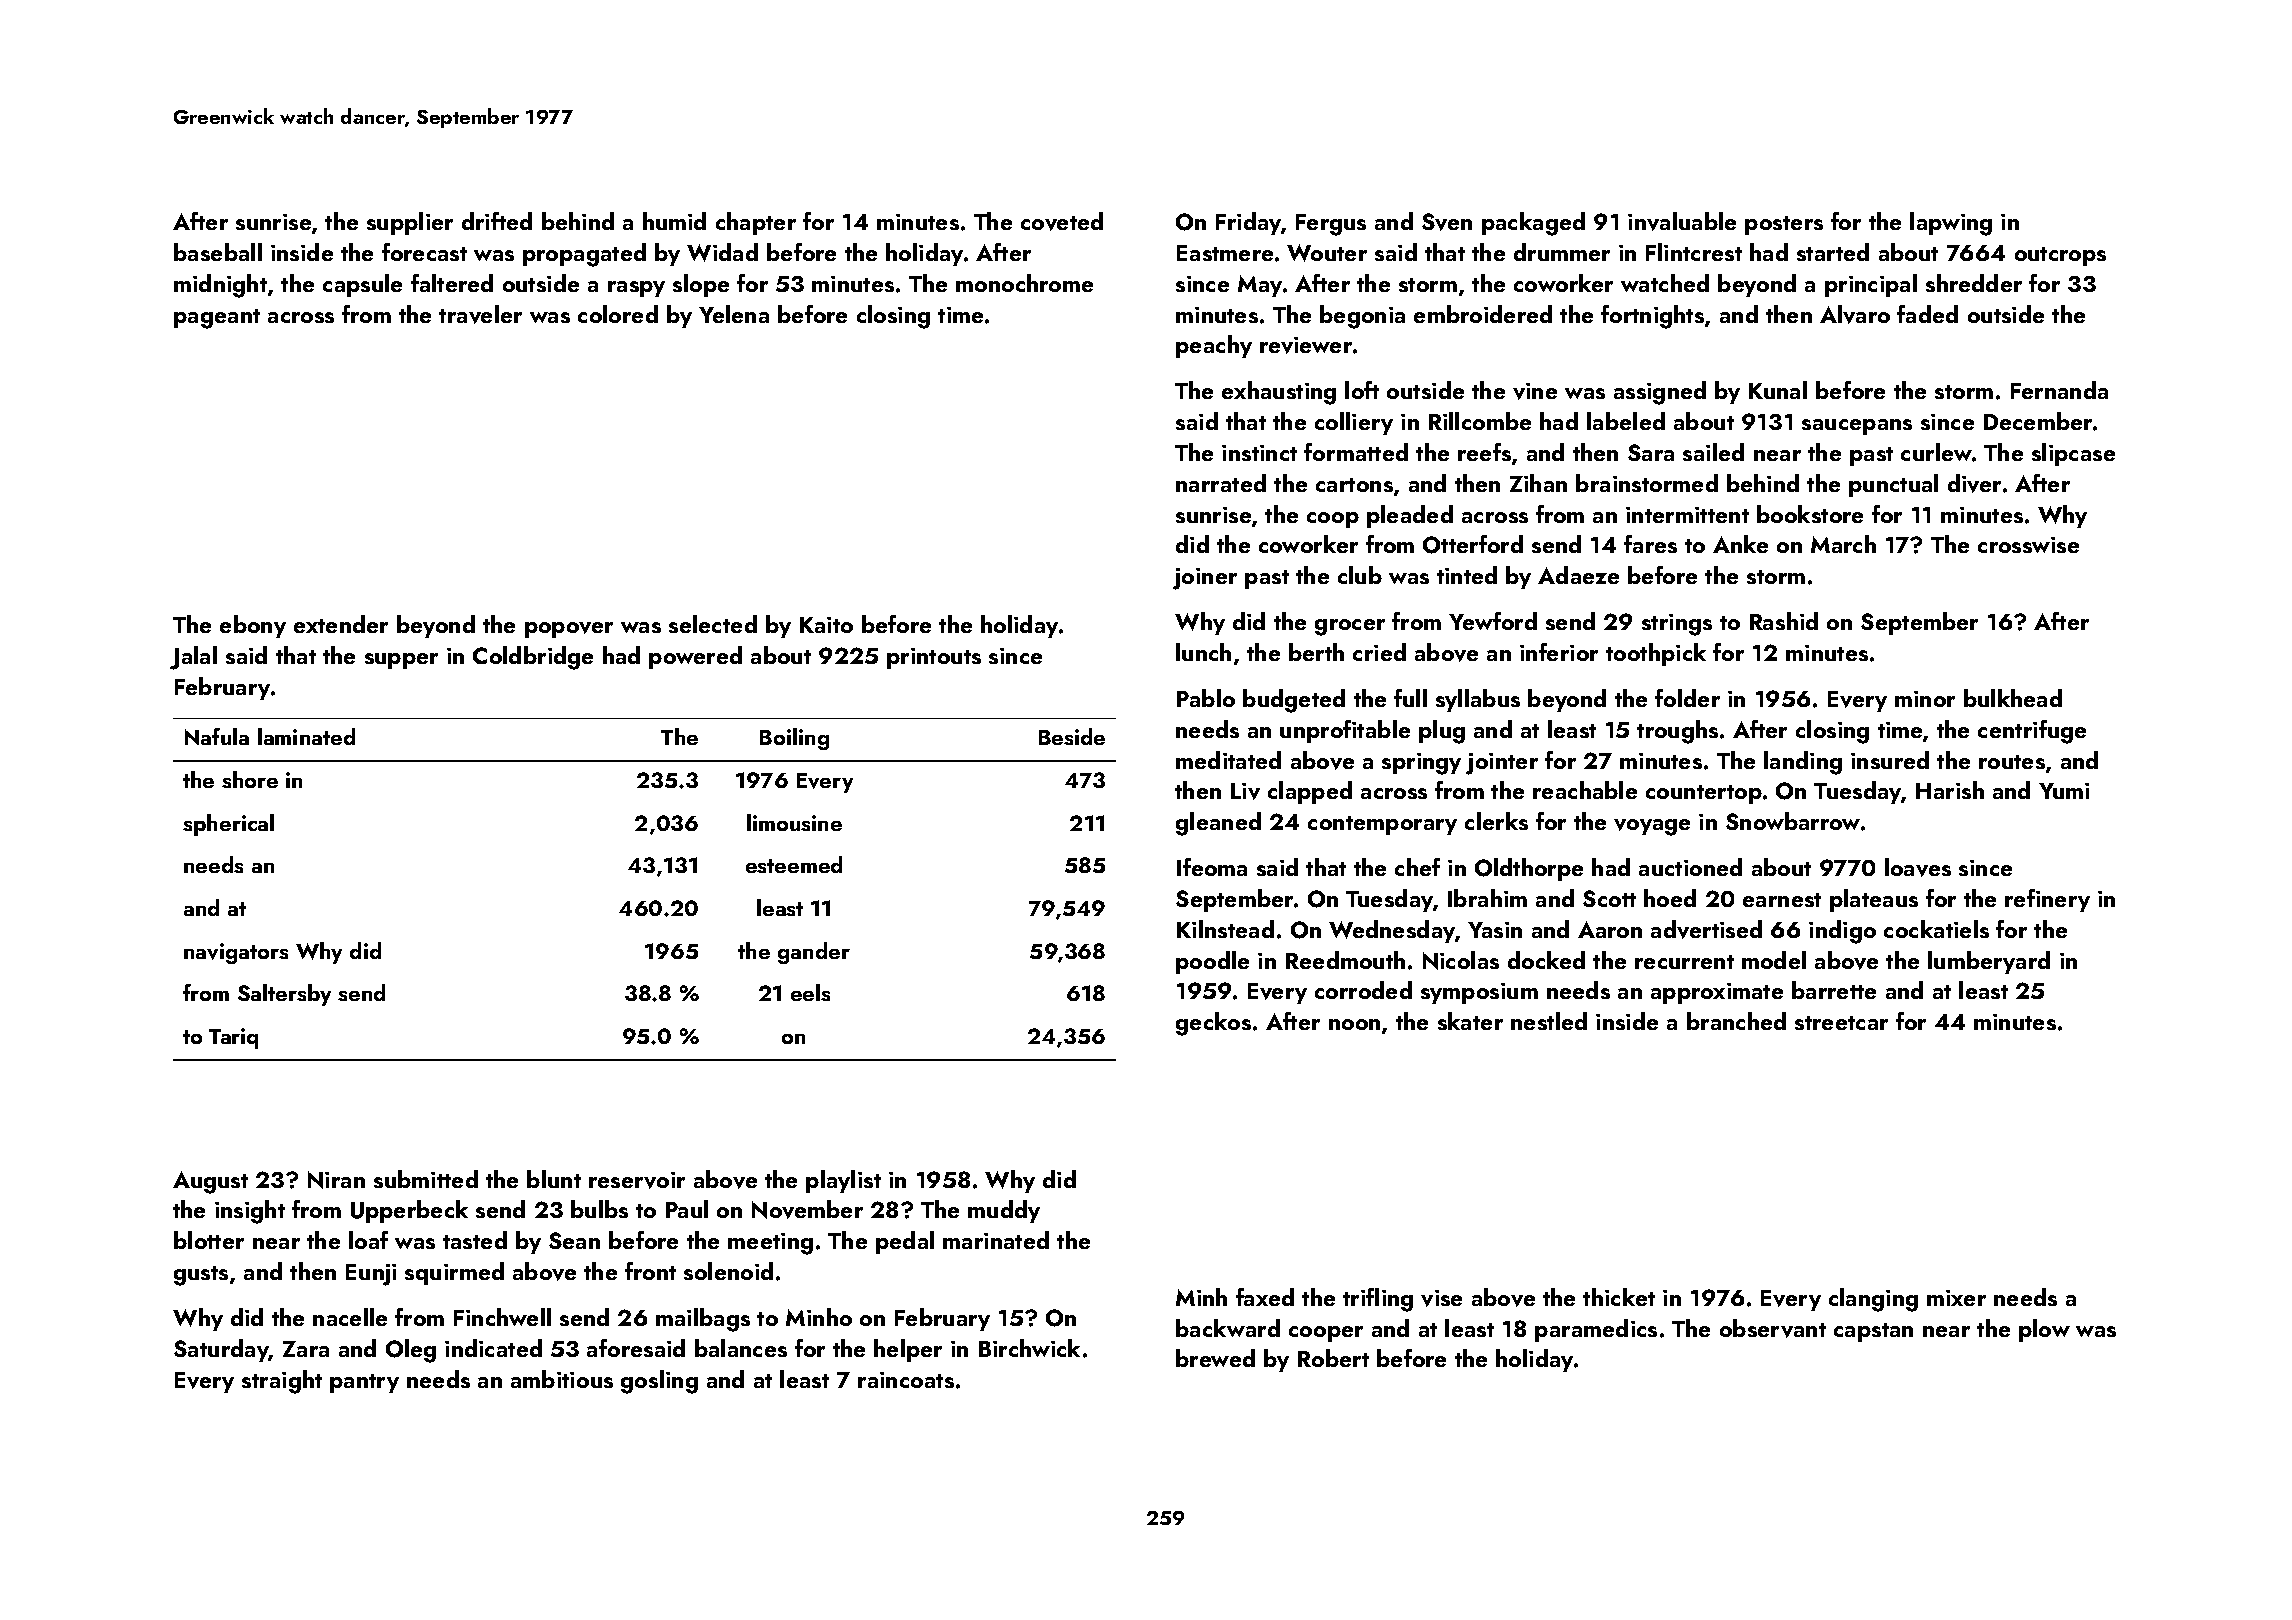 Image resolution: width=2292 pixels, height=1620 pixels. What do you see at coordinates (2047, 900) in the document?
I see `refinery` at bounding box center [2047, 900].
